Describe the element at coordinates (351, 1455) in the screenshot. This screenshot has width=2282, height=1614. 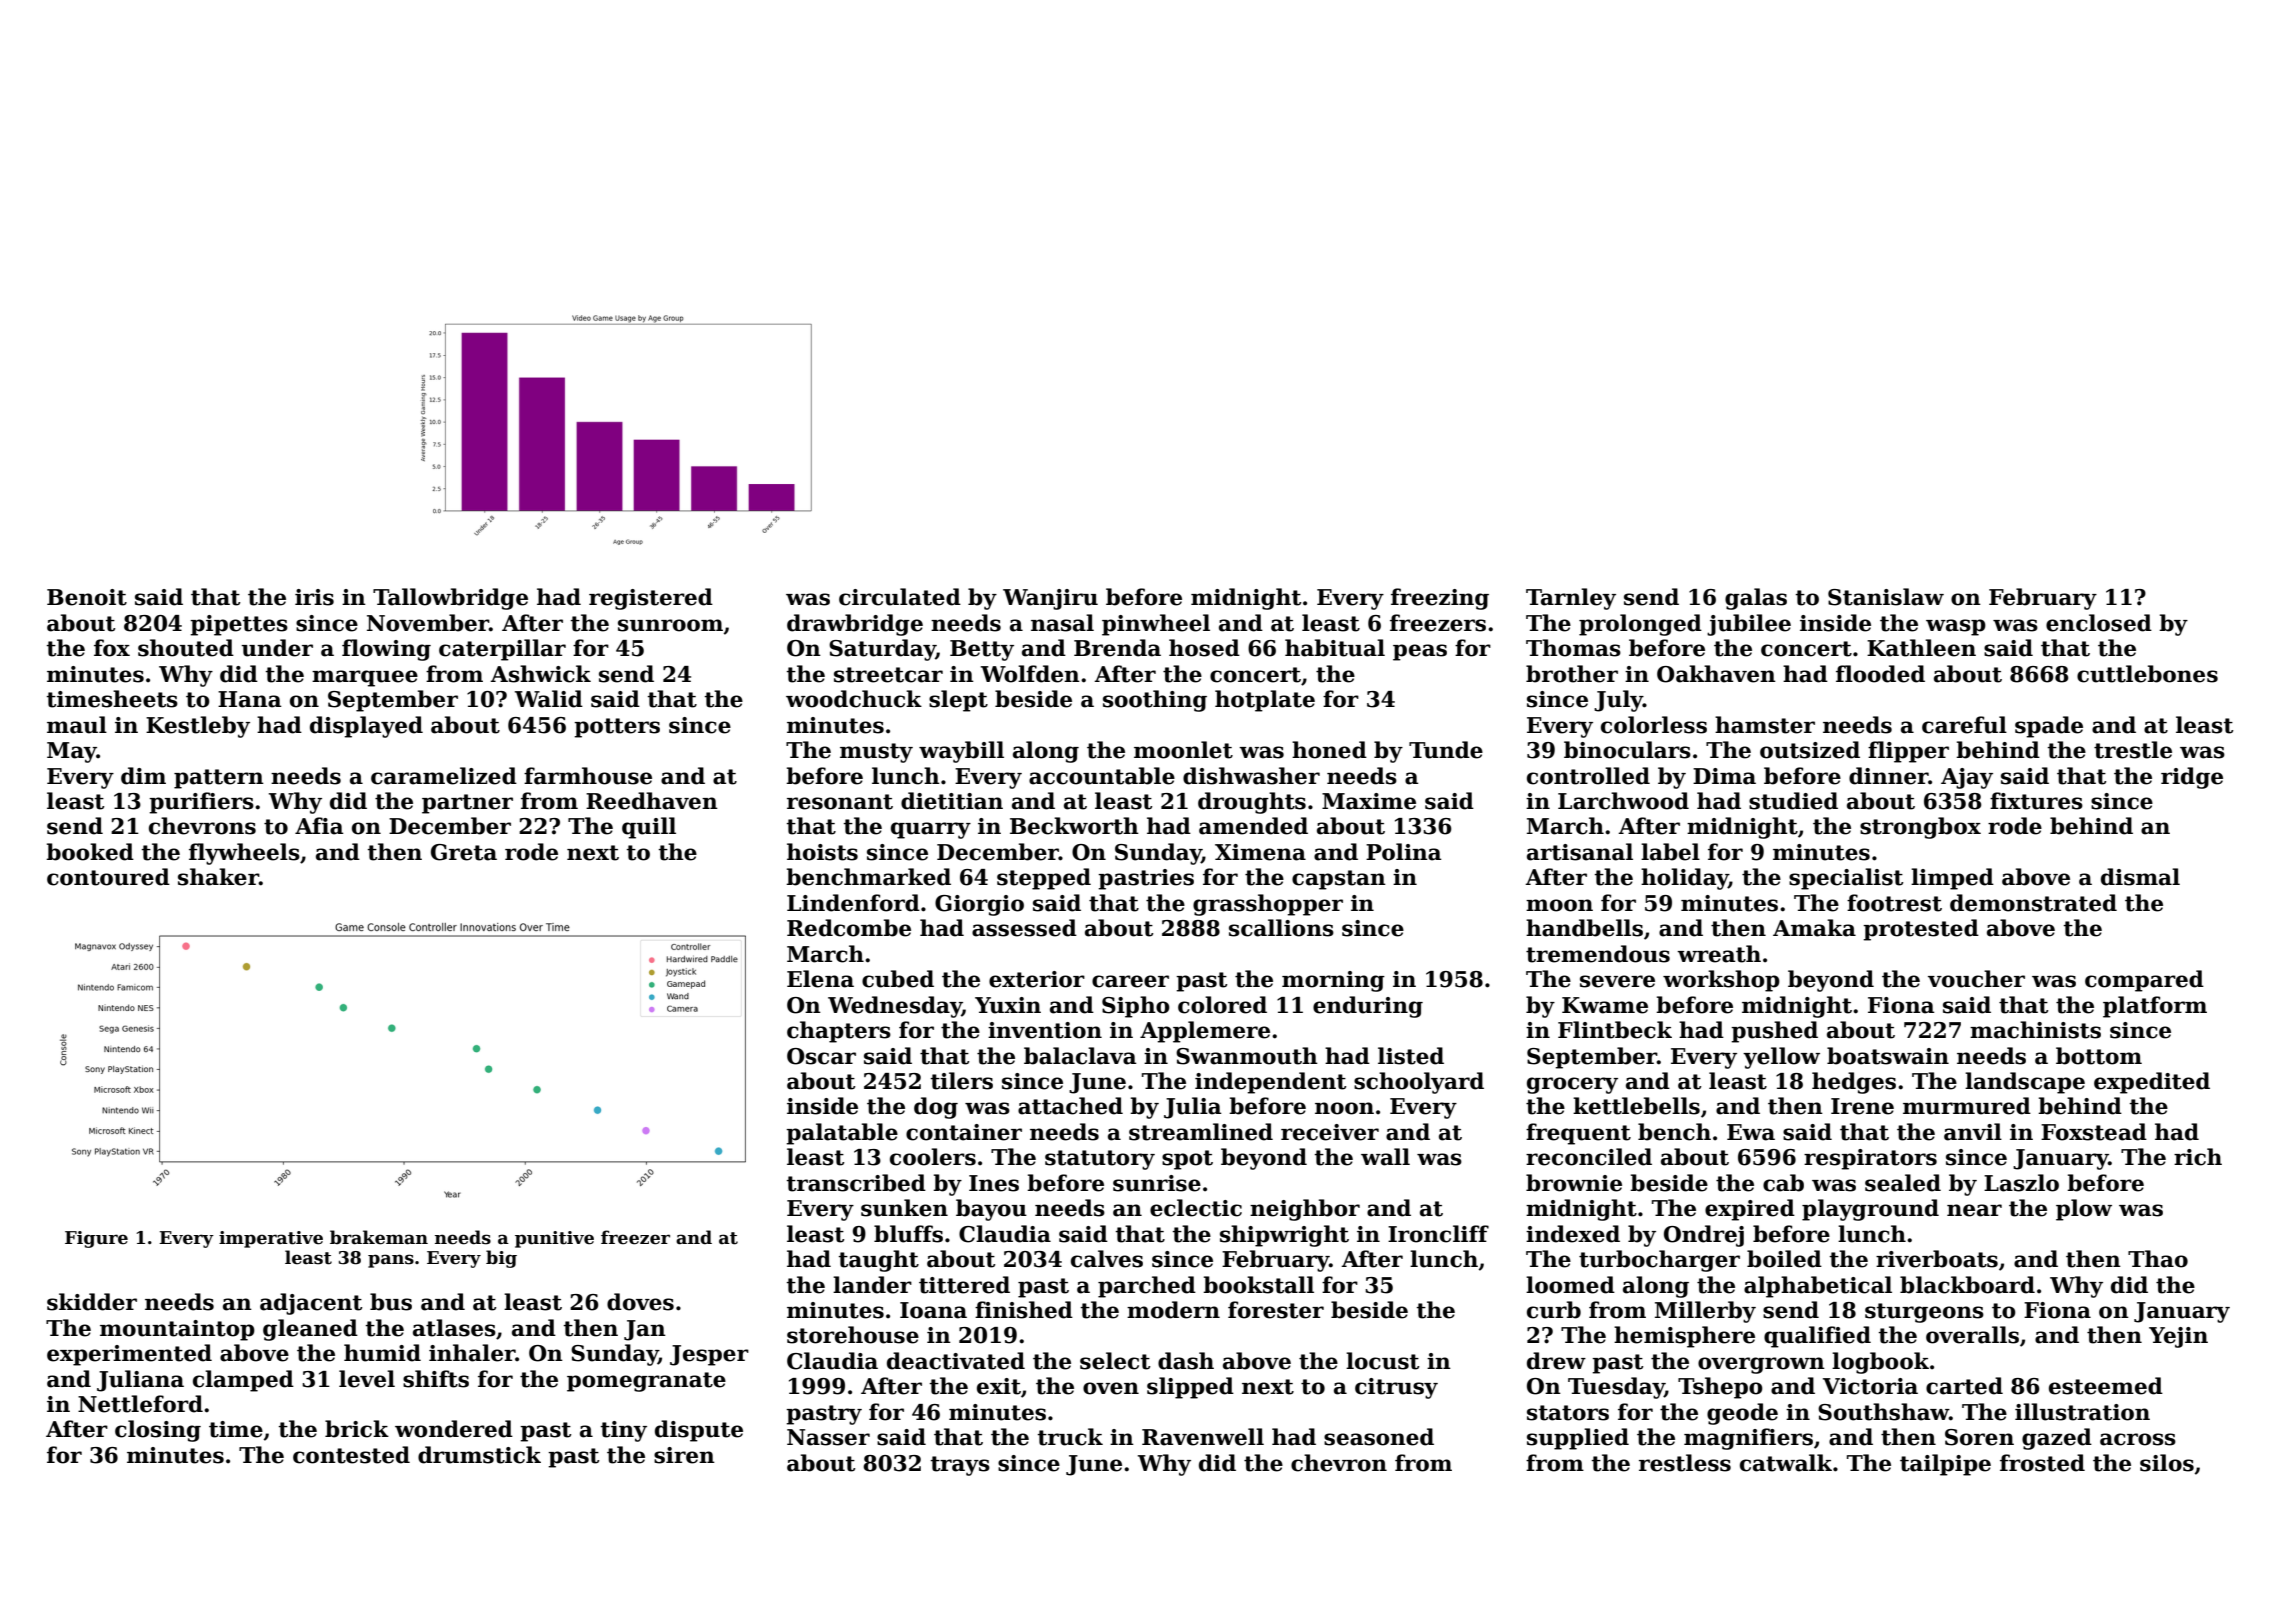
I see `contested` at that location.
